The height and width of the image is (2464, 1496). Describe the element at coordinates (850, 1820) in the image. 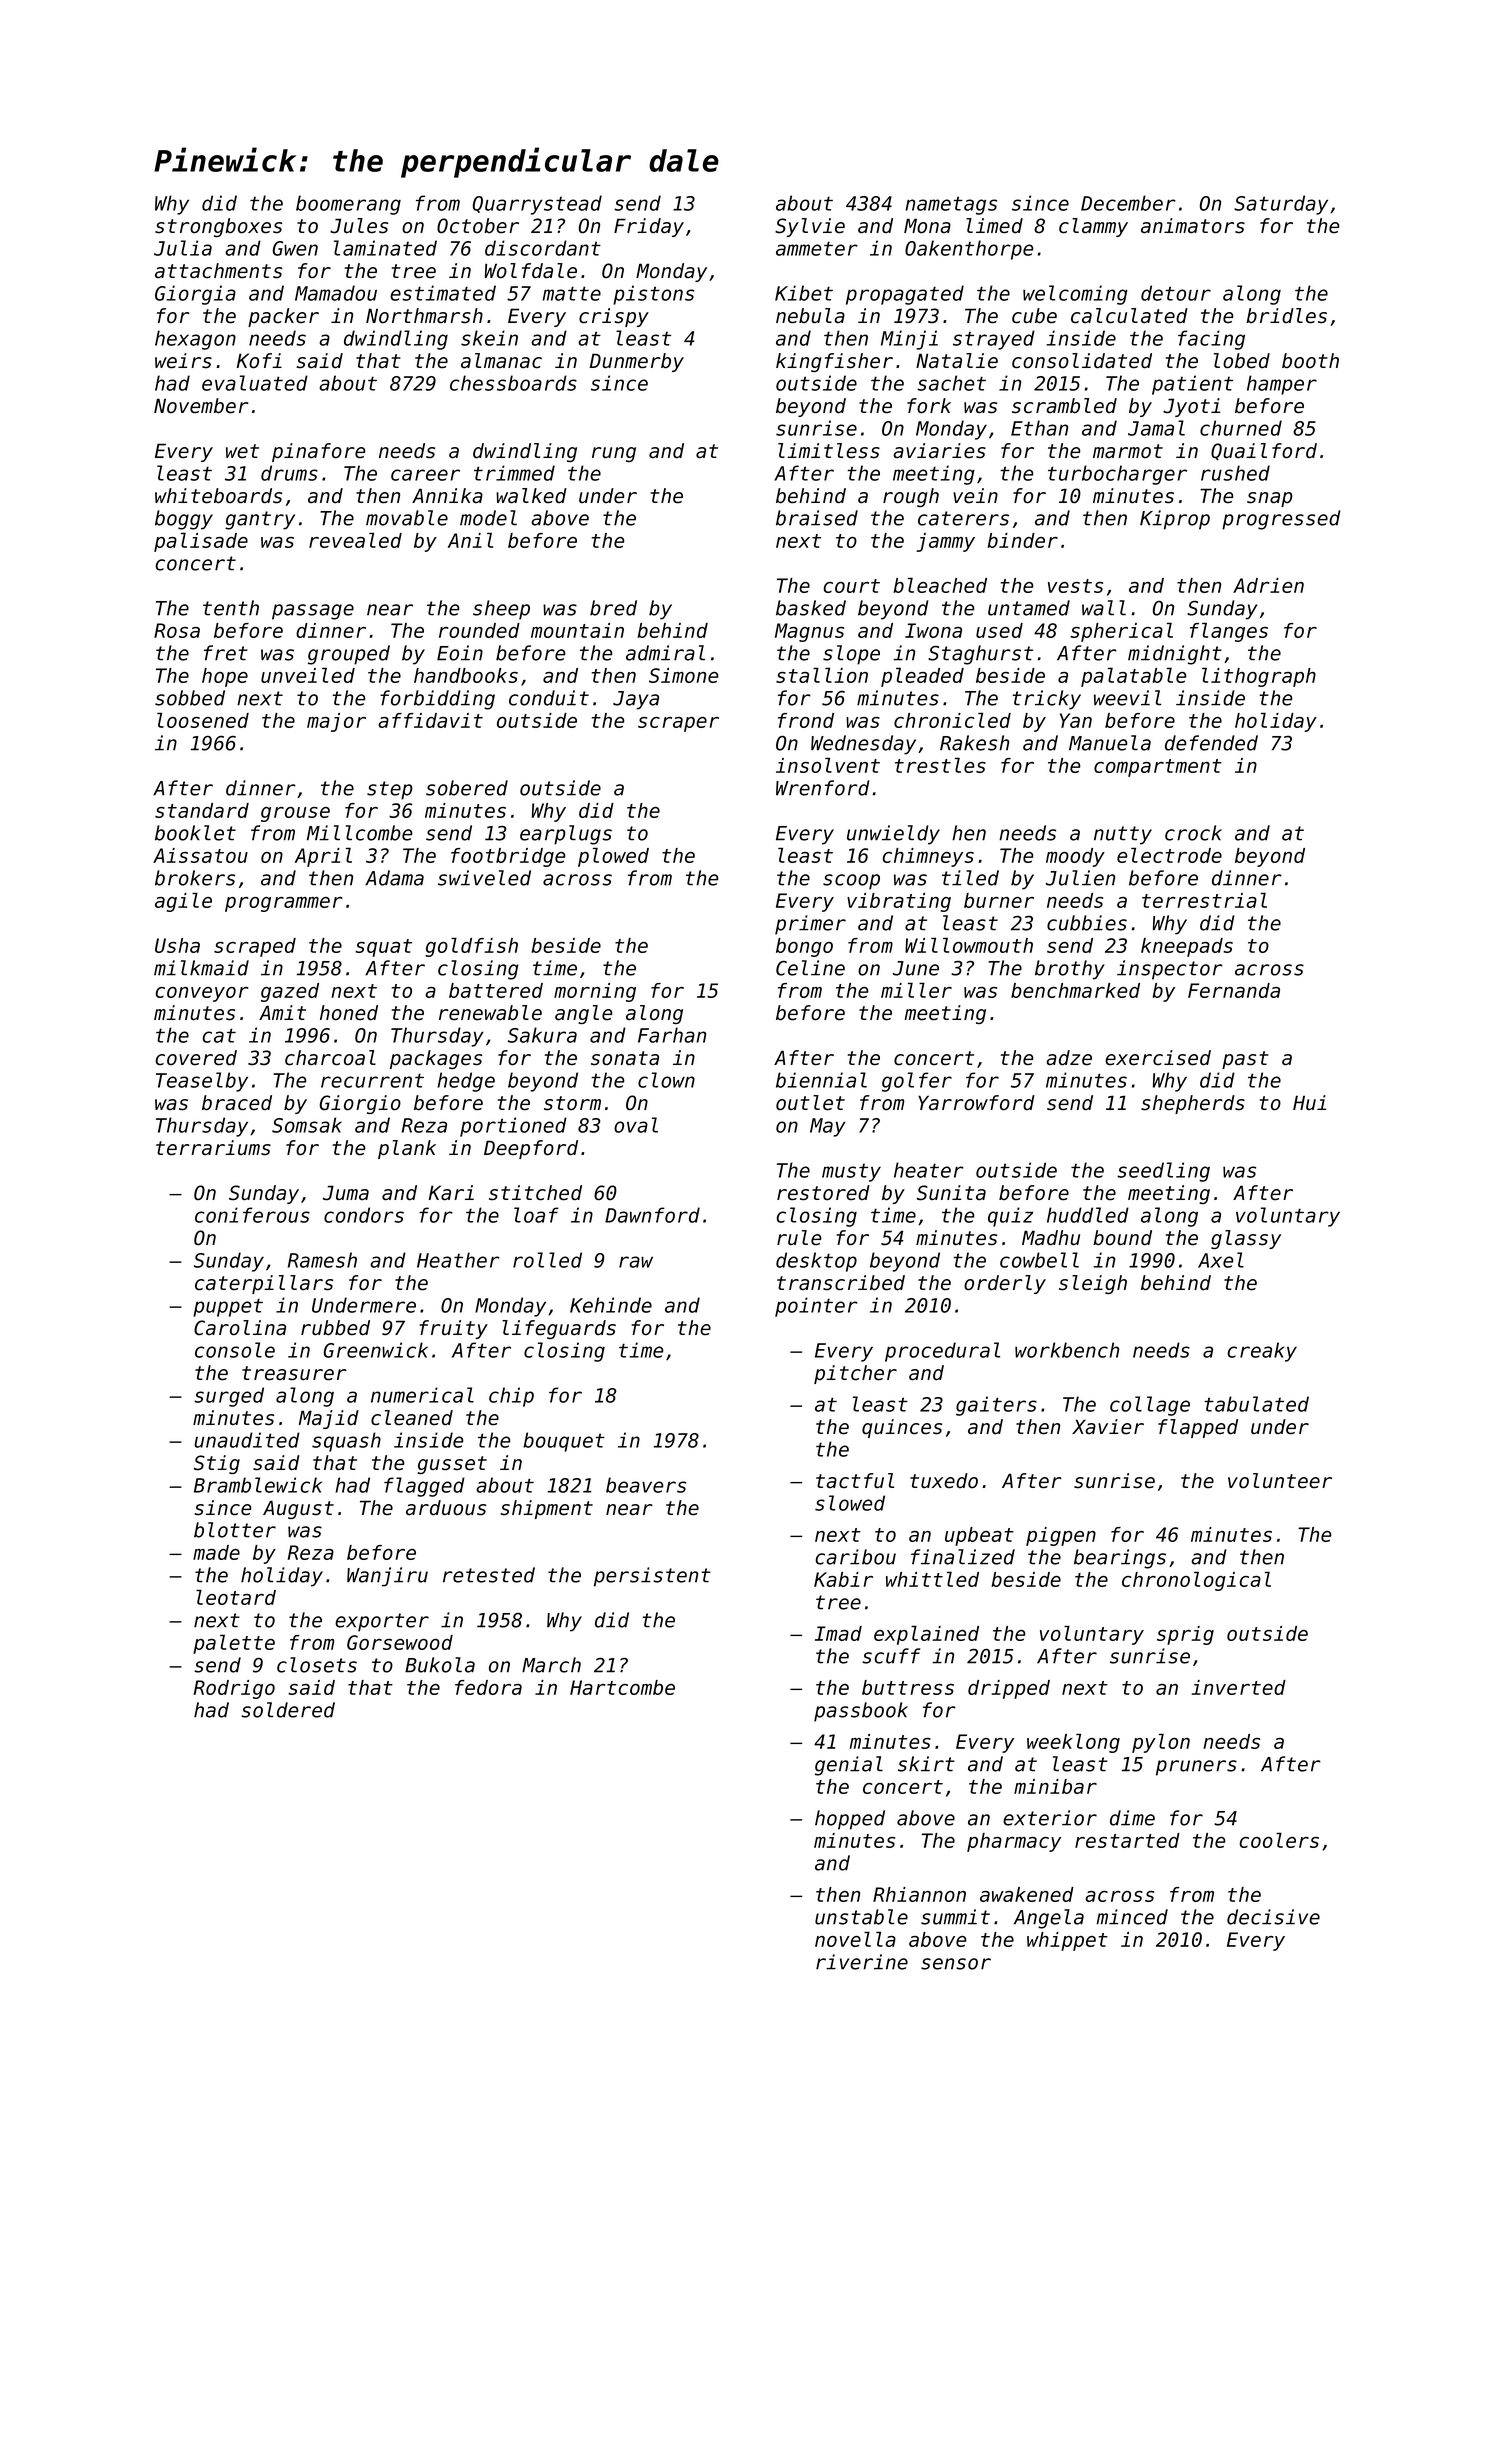

I see `hopped` at that location.
